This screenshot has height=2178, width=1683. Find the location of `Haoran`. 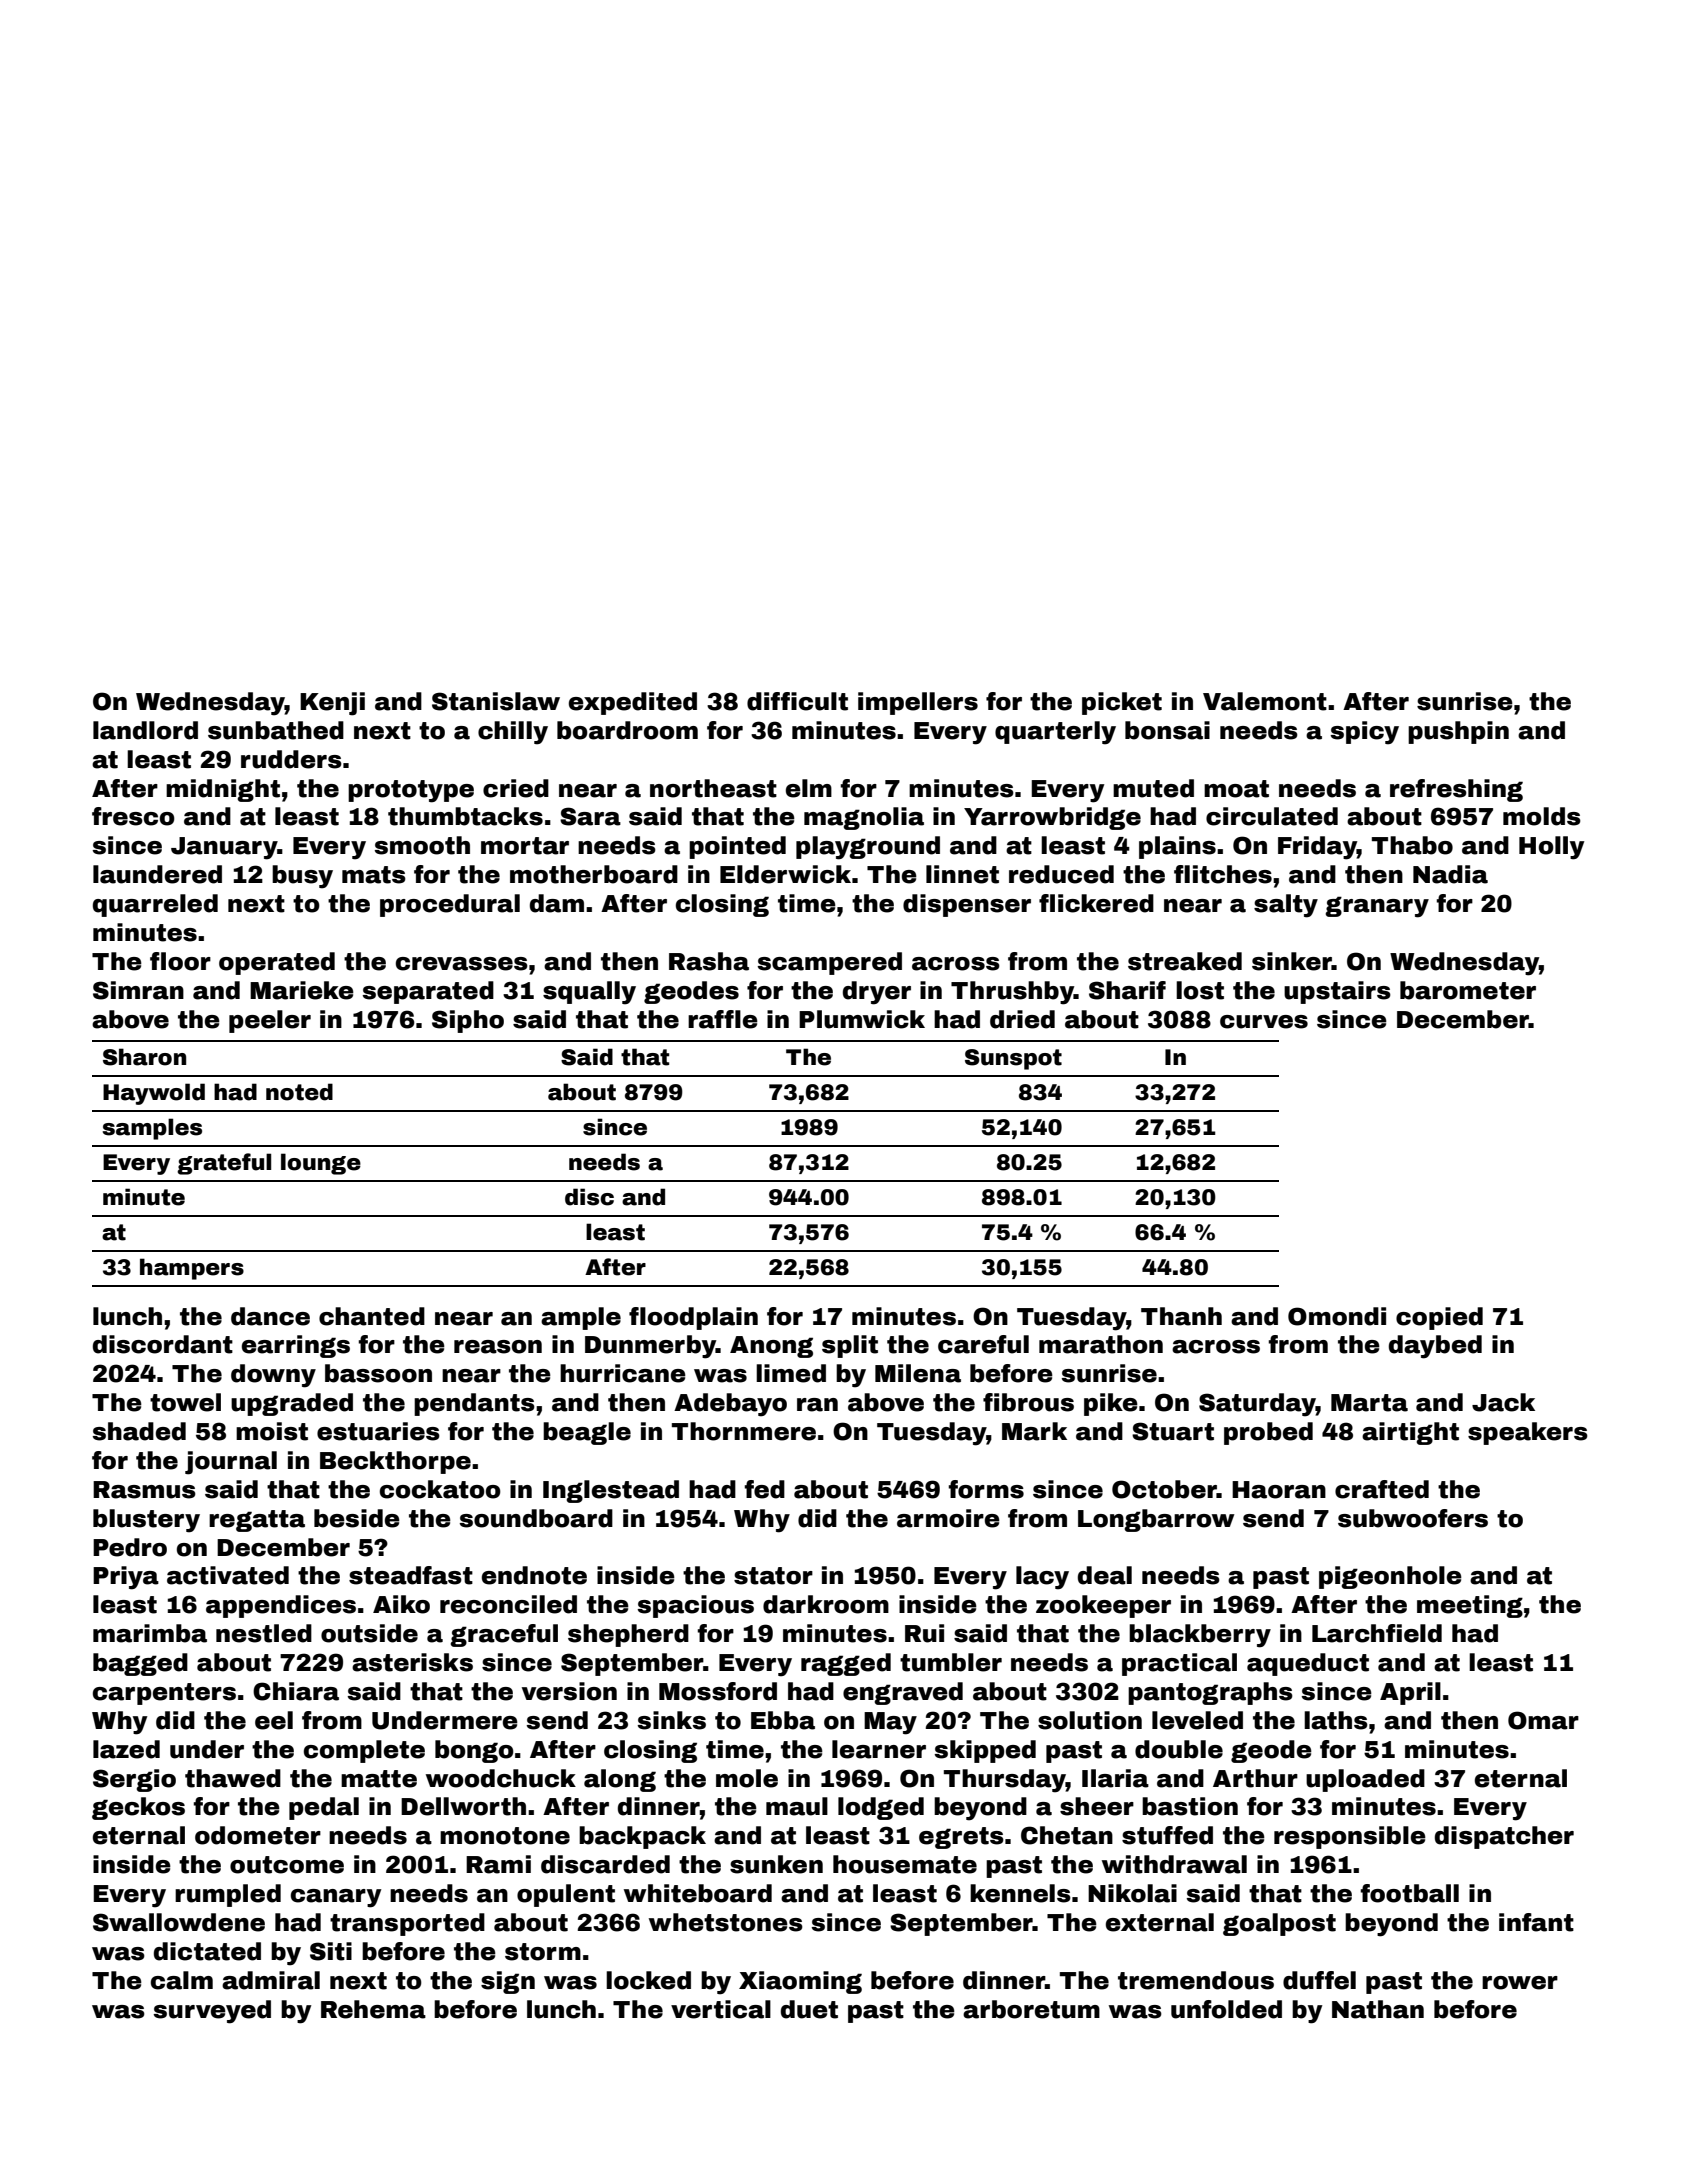

Haoran is located at coordinates (1279, 1490).
